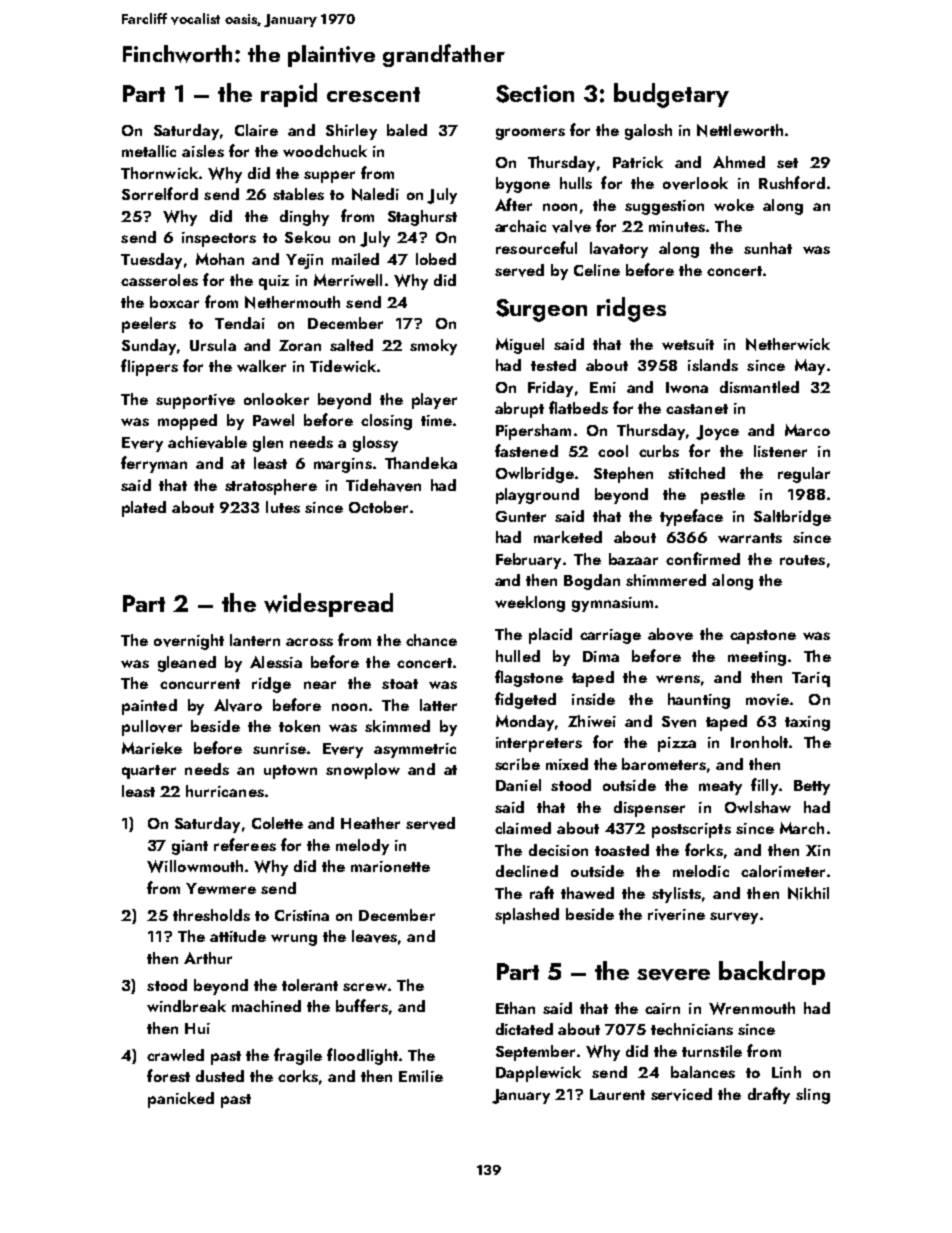 The width and height of the screenshot is (952, 1233). I want to click on stables, so click(298, 194).
